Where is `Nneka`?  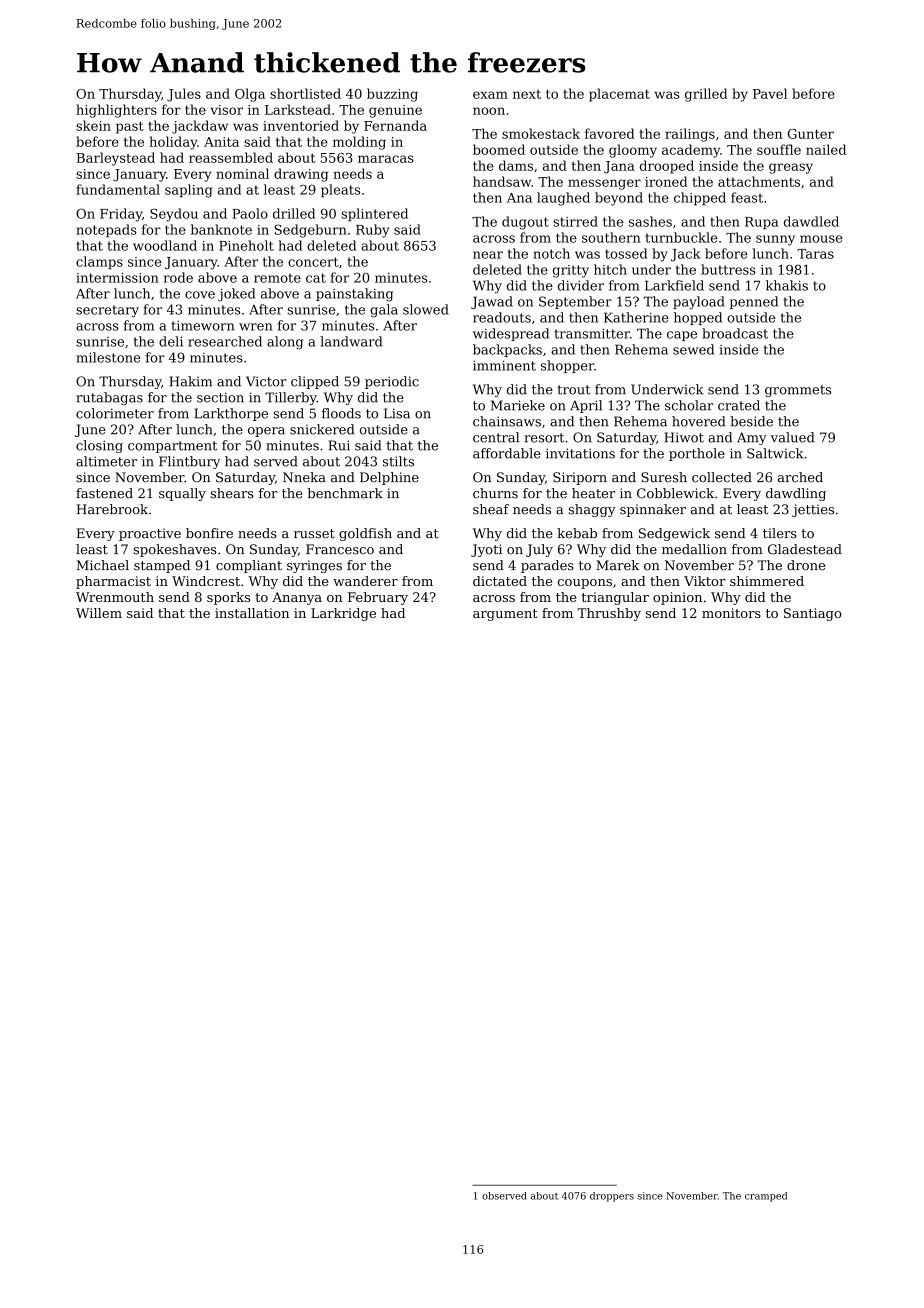
Nneka is located at coordinates (304, 477).
